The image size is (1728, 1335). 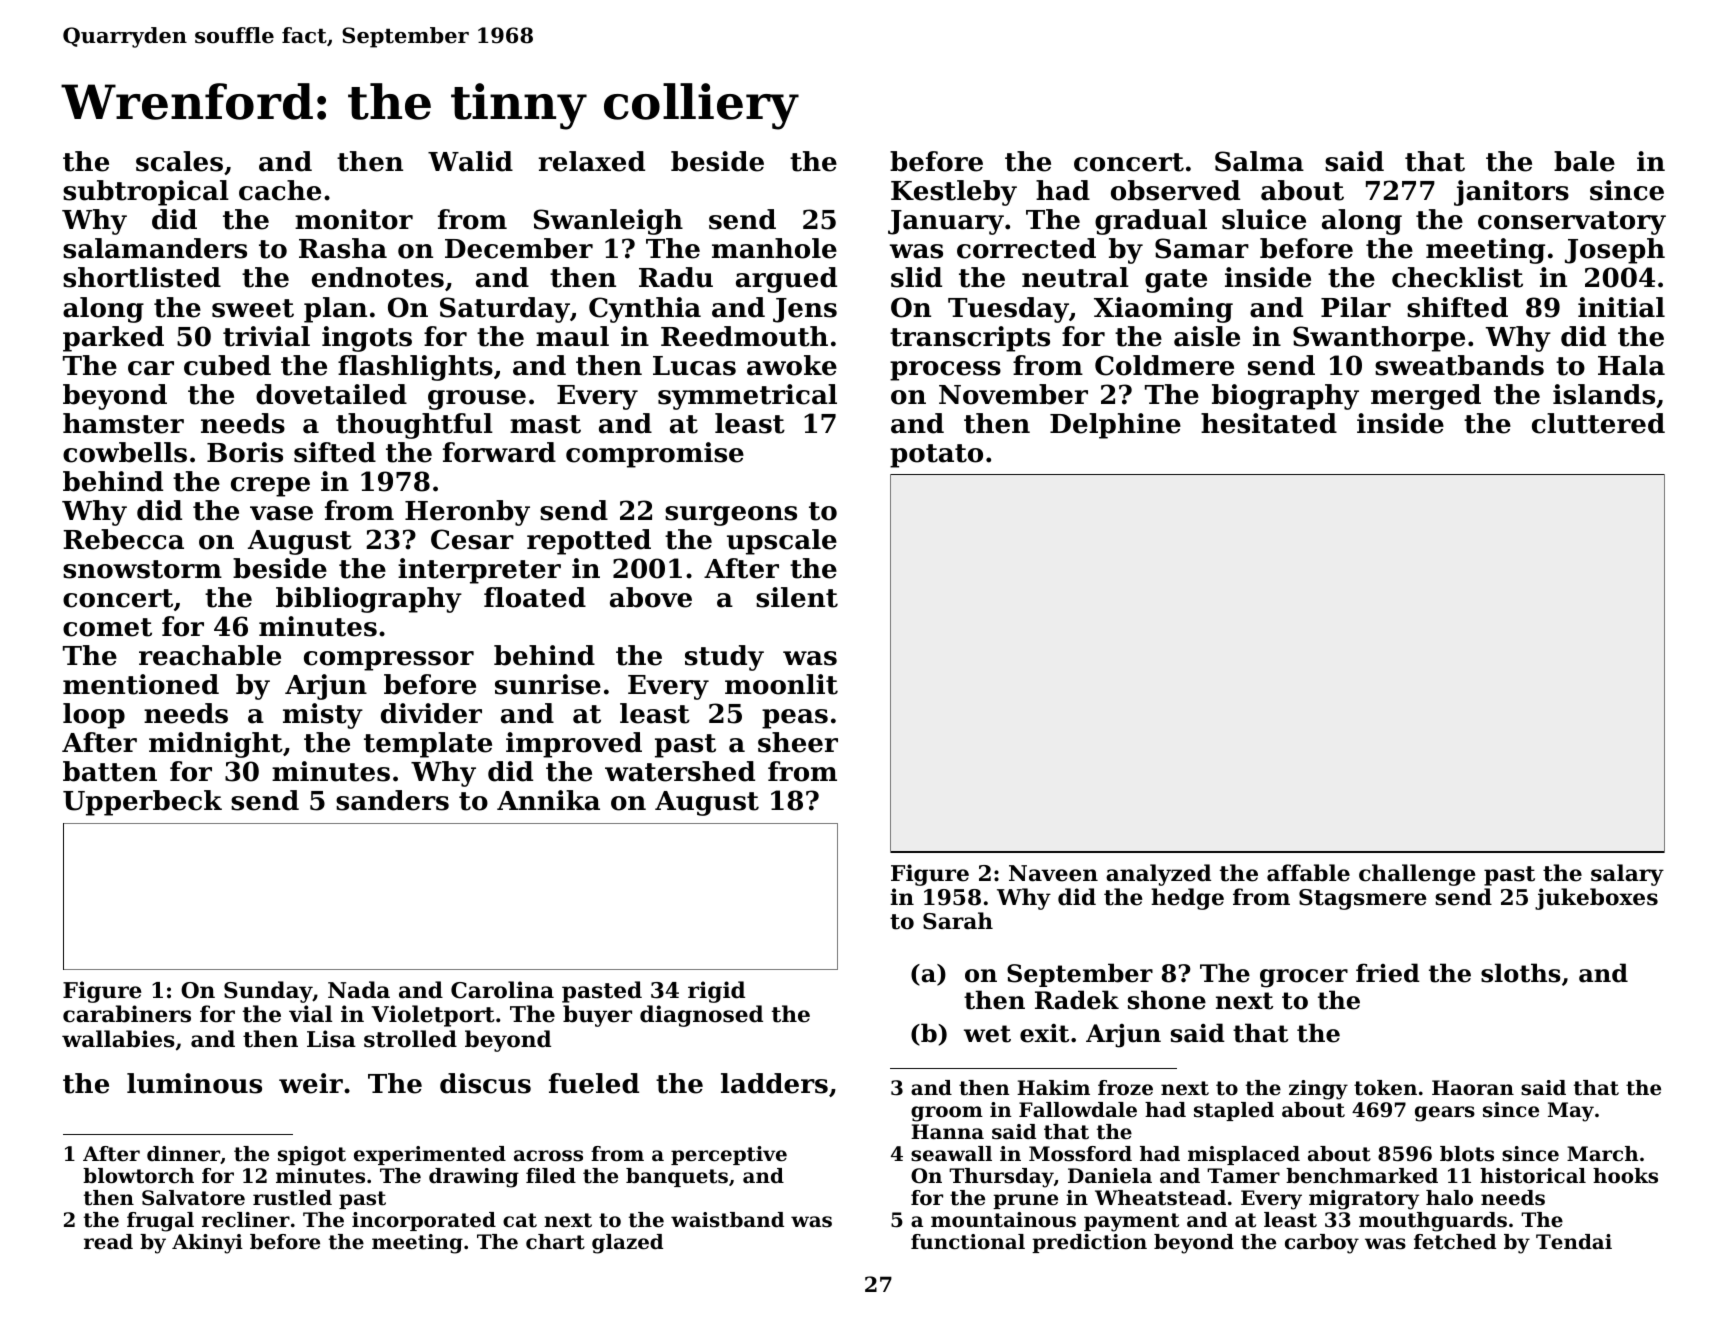 I want to click on functional, so click(x=968, y=1242).
